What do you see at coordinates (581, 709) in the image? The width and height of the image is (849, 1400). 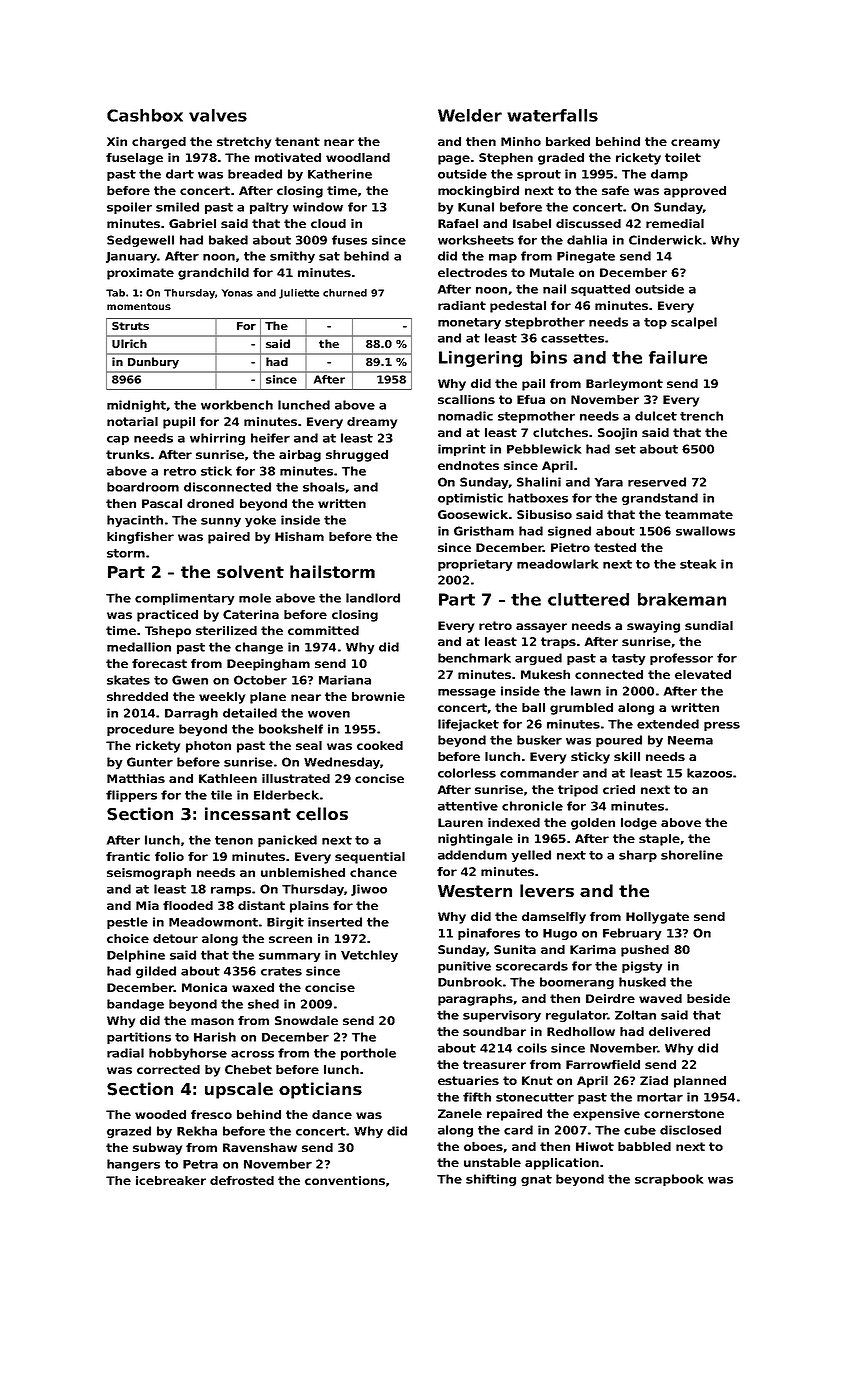 I see `grumbled` at bounding box center [581, 709].
